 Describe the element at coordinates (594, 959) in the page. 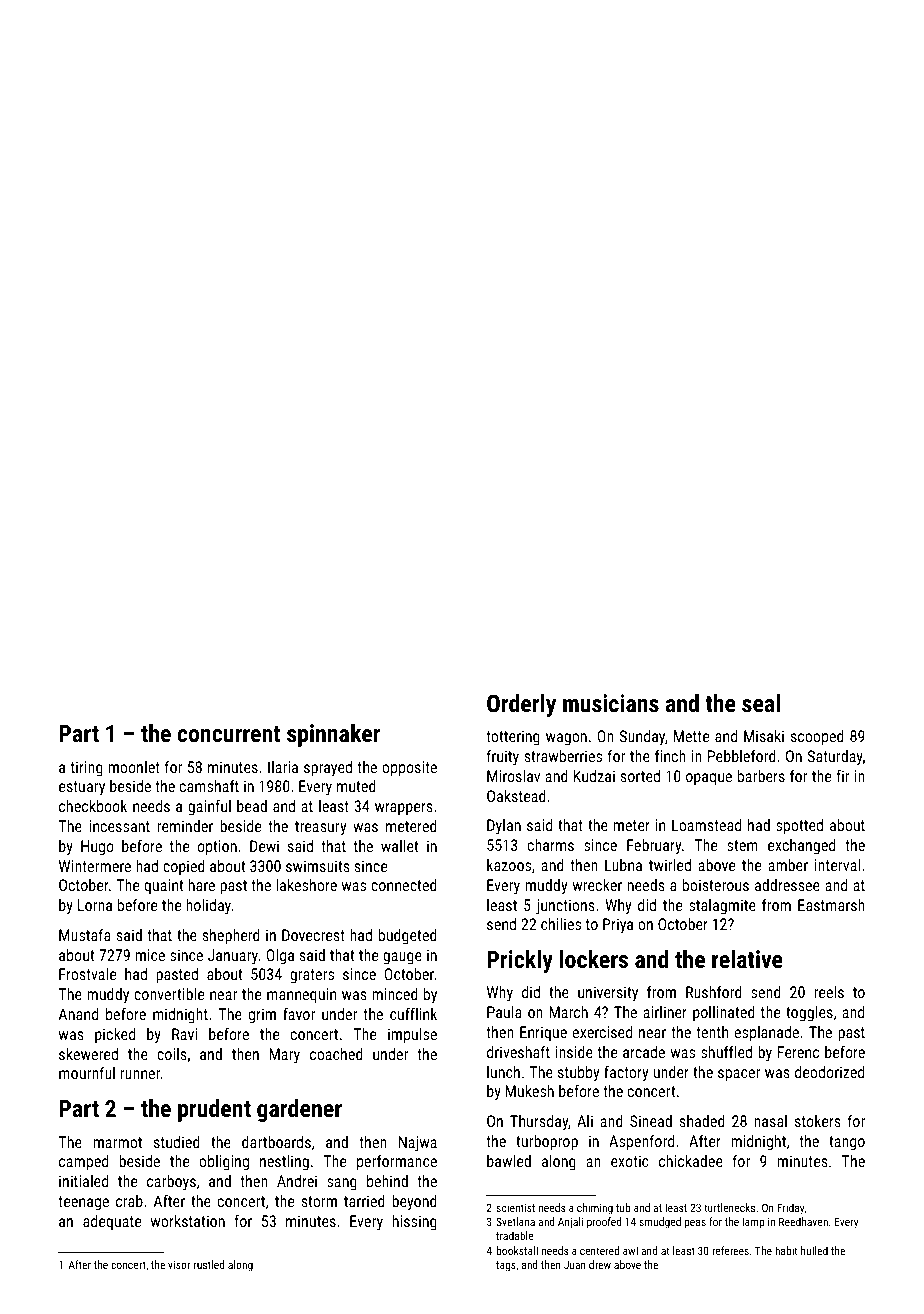

I see `lockers` at that location.
